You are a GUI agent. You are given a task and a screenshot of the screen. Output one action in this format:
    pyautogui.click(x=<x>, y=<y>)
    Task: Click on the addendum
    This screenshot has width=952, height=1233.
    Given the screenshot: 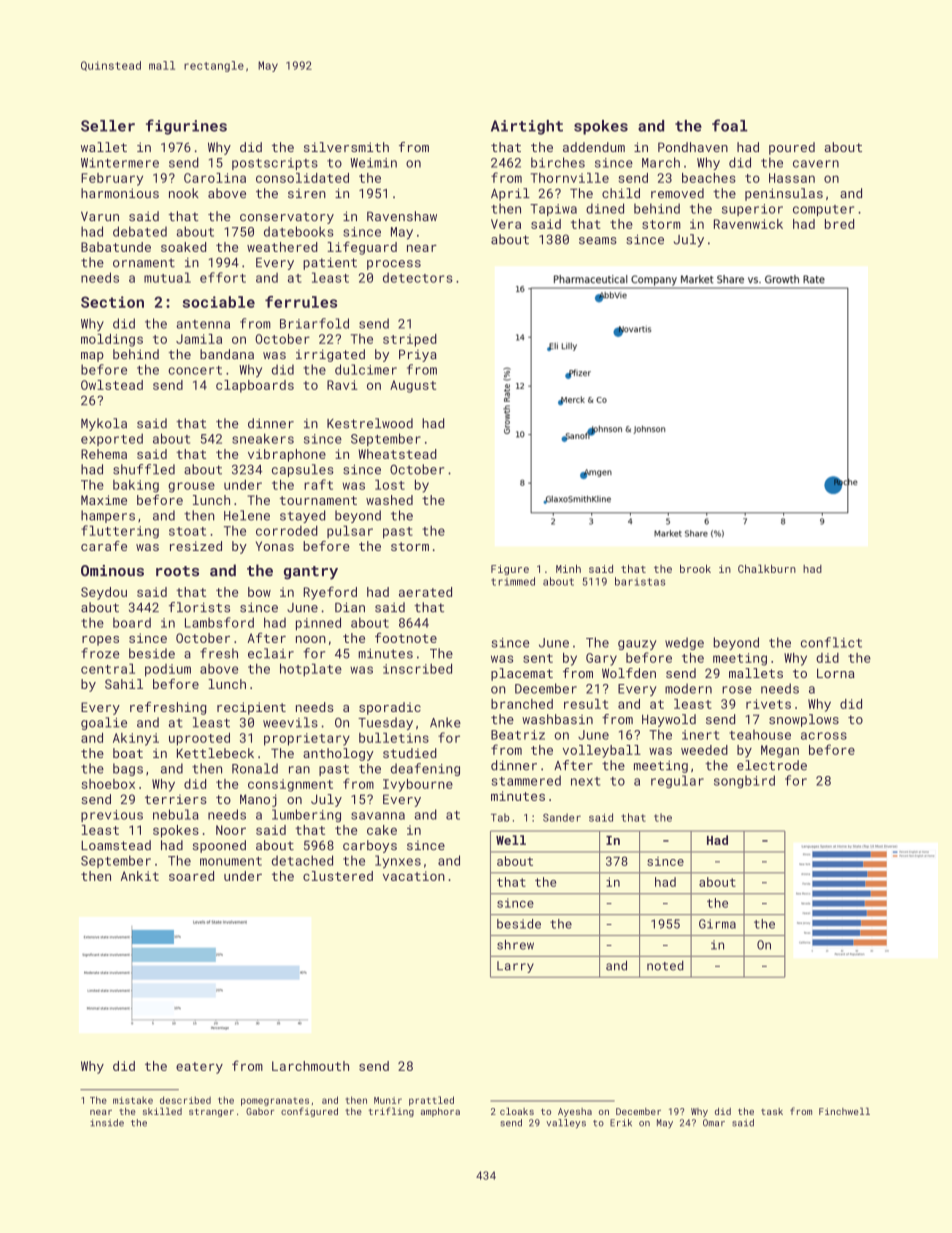 What is the action you would take?
    pyautogui.click(x=594, y=147)
